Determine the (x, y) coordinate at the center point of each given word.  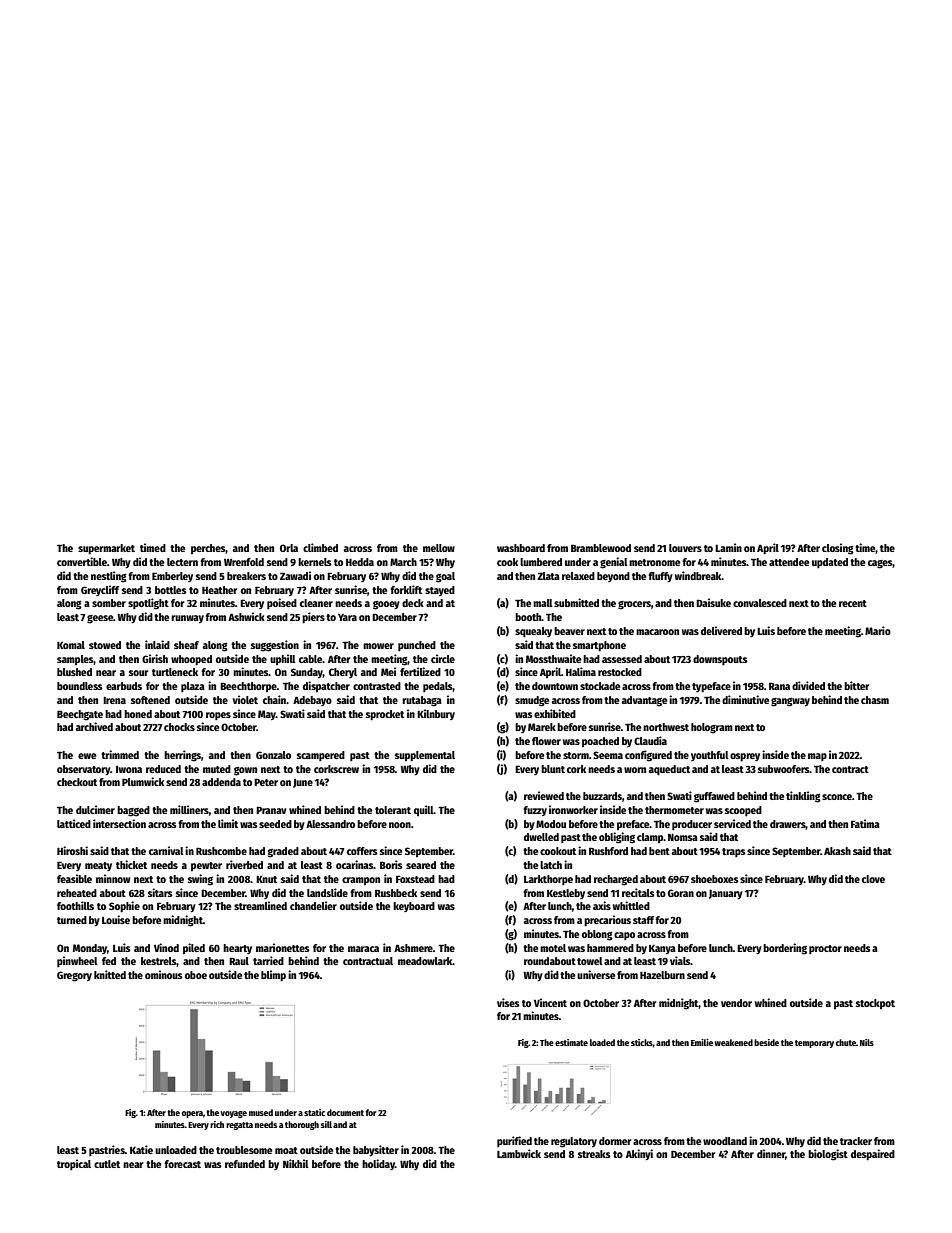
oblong (597, 935)
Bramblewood (601, 548)
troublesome (244, 1150)
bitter (856, 685)
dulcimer (95, 809)
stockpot (875, 1004)
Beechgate (80, 715)
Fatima (865, 823)
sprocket (385, 715)
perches (208, 549)
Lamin (728, 547)
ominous (163, 974)
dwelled (541, 837)
